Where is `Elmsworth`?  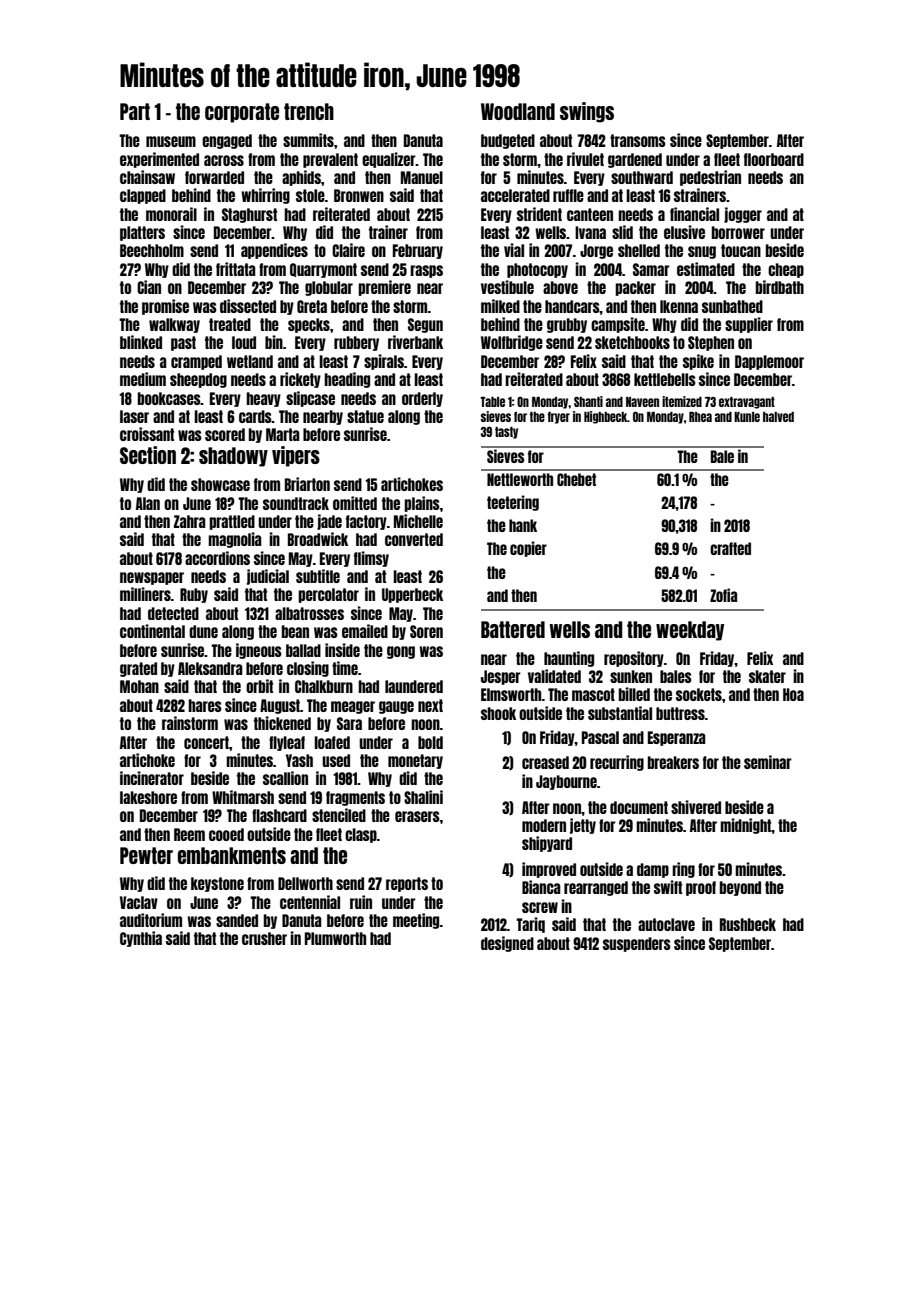
Elmsworth is located at coordinates (511, 694).
